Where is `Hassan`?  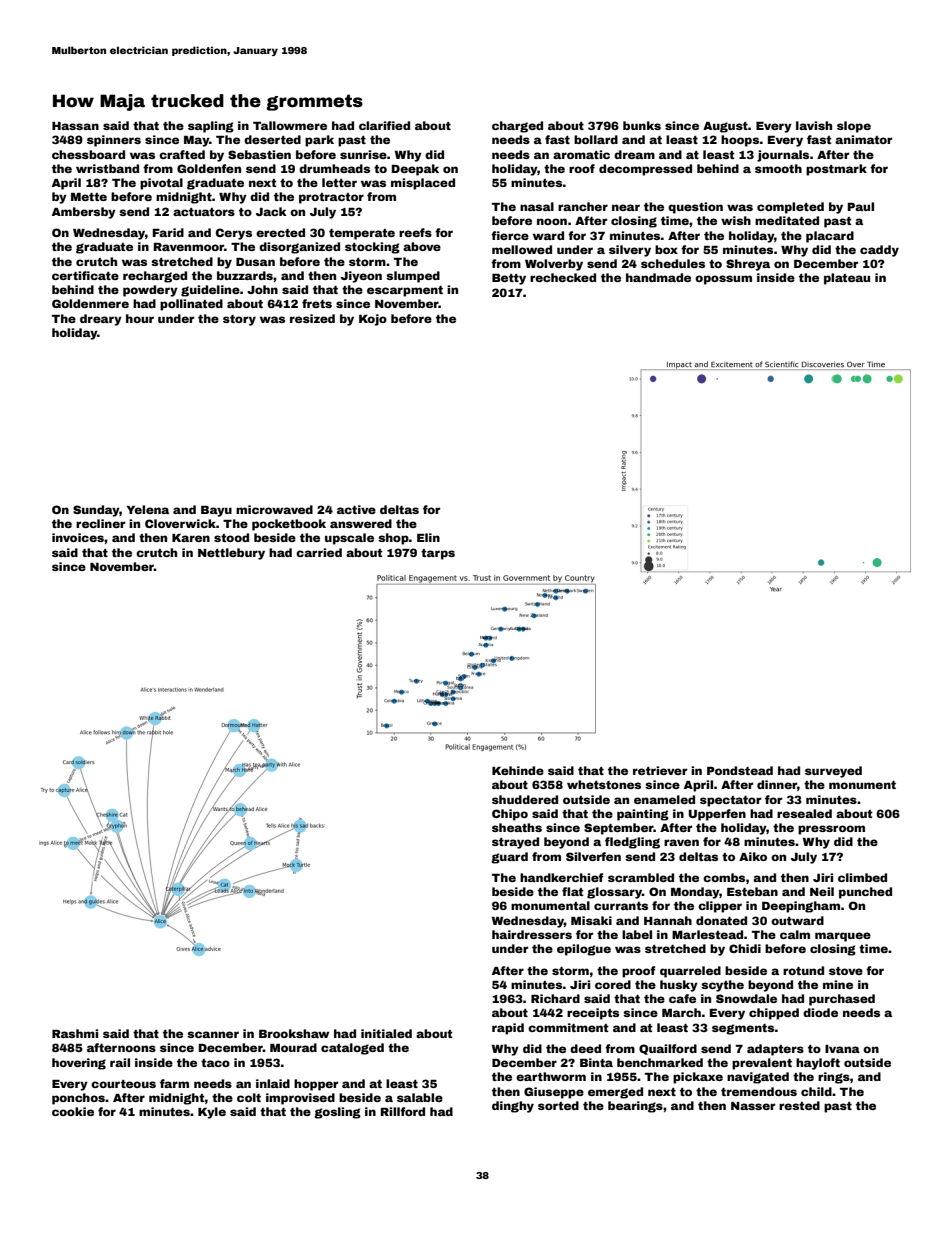
Hassan is located at coordinates (75, 126).
